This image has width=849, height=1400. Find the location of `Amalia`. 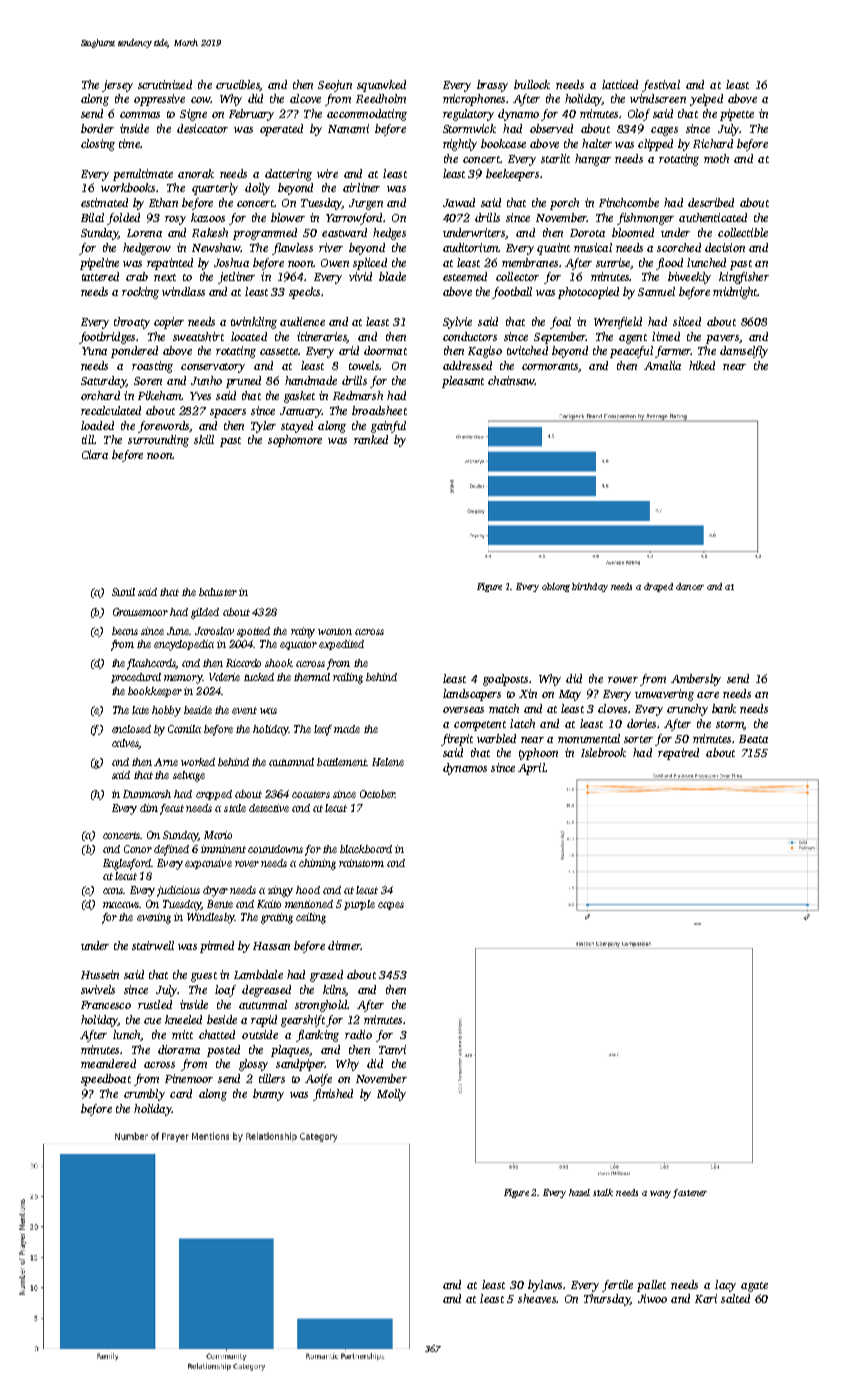

Amalia is located at coordinates (662, 365).
